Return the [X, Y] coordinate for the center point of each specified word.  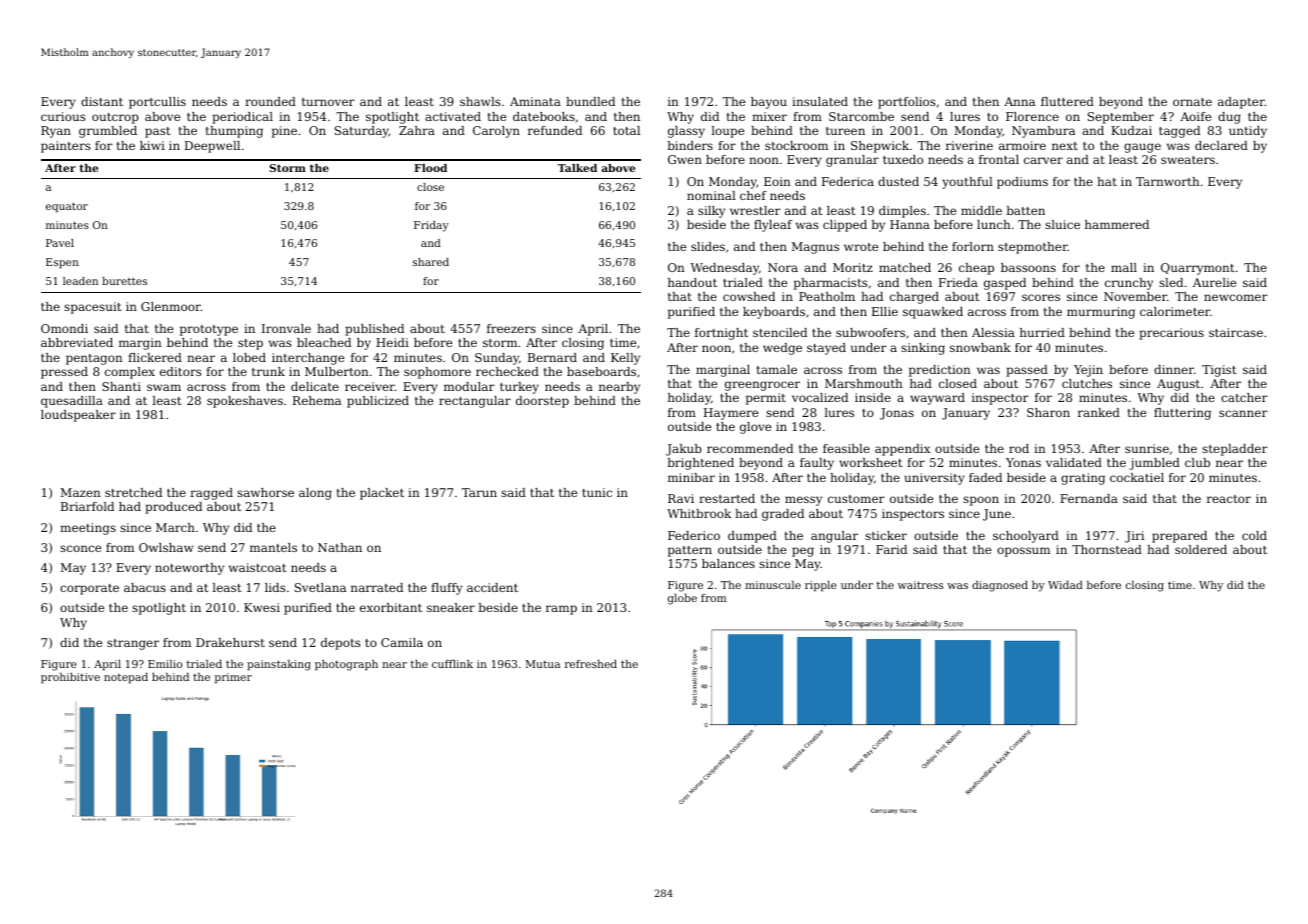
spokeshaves [245, 402]
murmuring [1101, 313]
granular [852, 161]
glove [755, 428]
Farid [891, 549]
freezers [511, 328]
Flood [430, 168]
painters [65, 147]
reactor [1229, 499]
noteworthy [189, 569]
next [1065, 146]
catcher [1244, 397]
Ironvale [286, 328]
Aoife [1195, 116]
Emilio [165, 664]
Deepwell [212, 147]
